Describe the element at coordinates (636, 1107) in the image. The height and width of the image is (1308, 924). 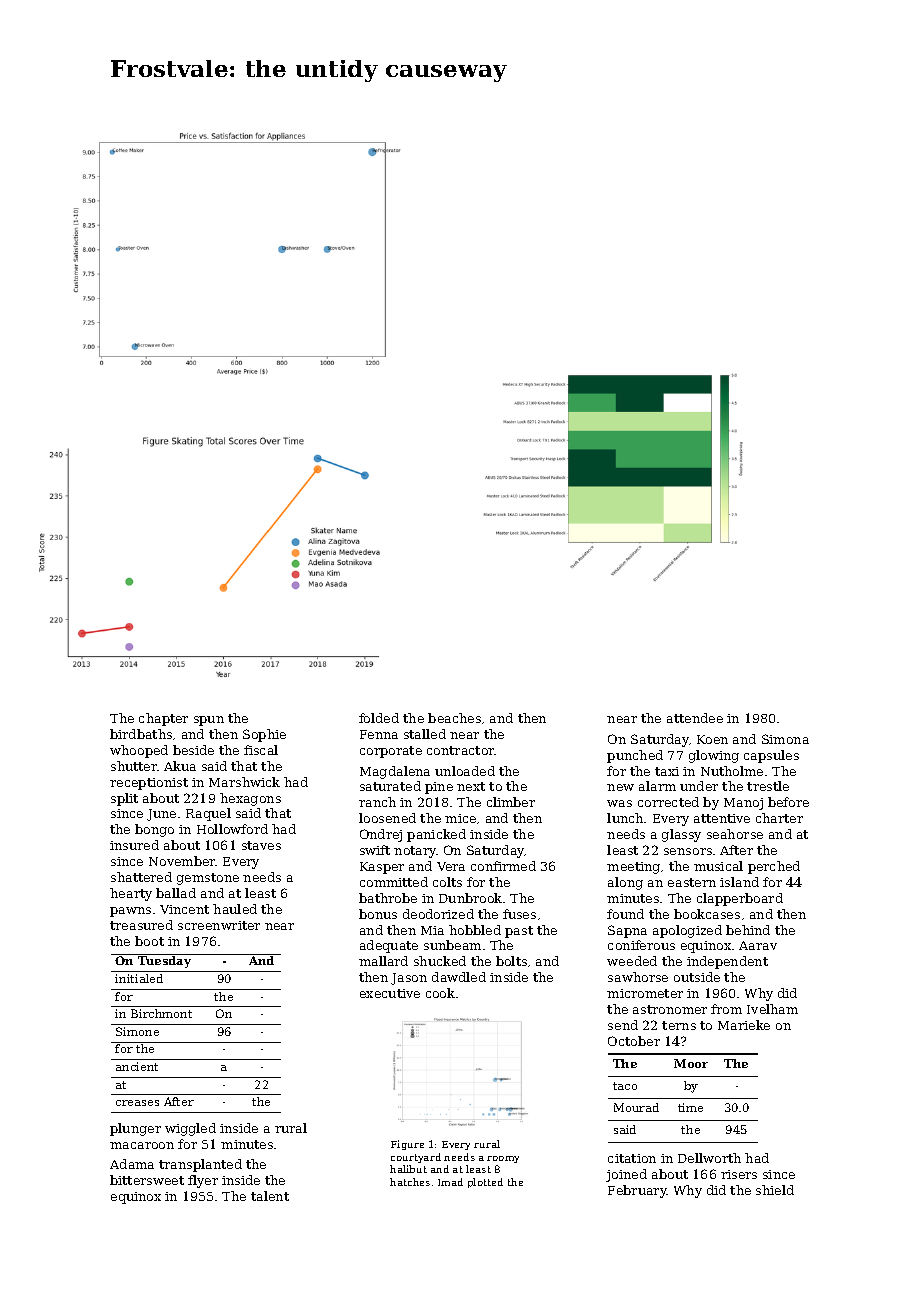
I see `Mourad` at that location.
